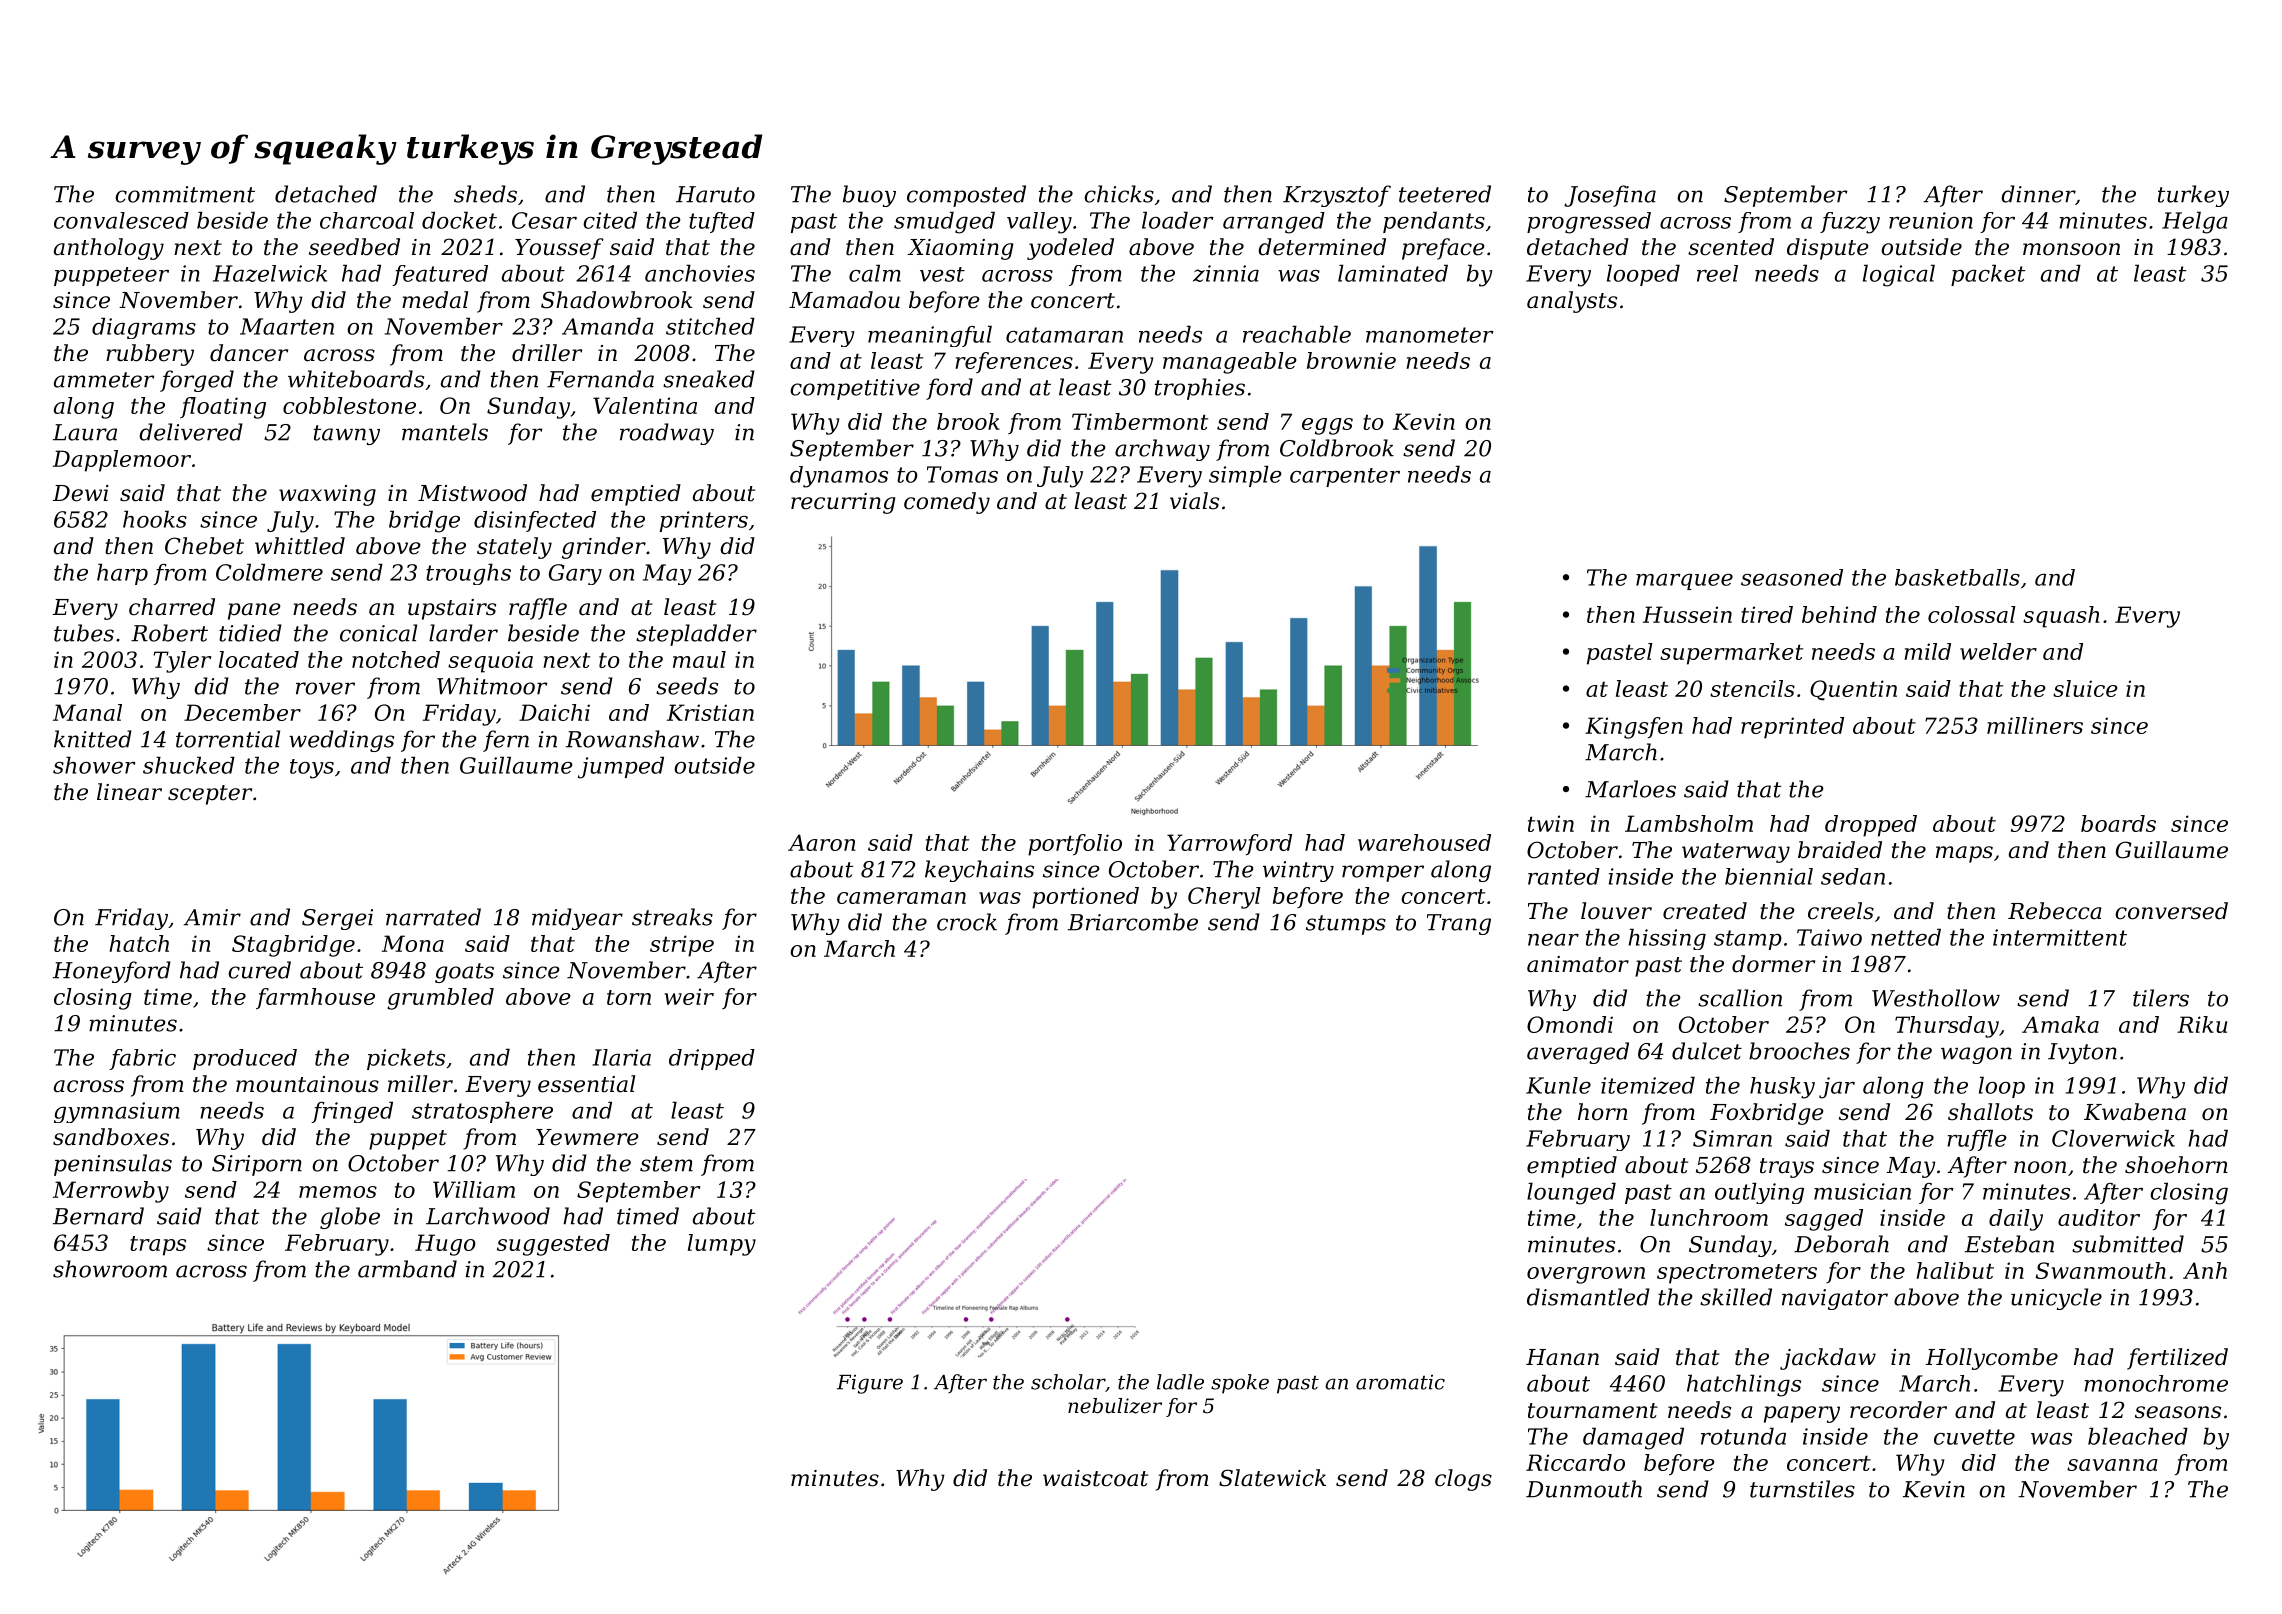 The height and width of the screenshot is (1614, 2282). I want to click on packet, so click(1988, 275).
